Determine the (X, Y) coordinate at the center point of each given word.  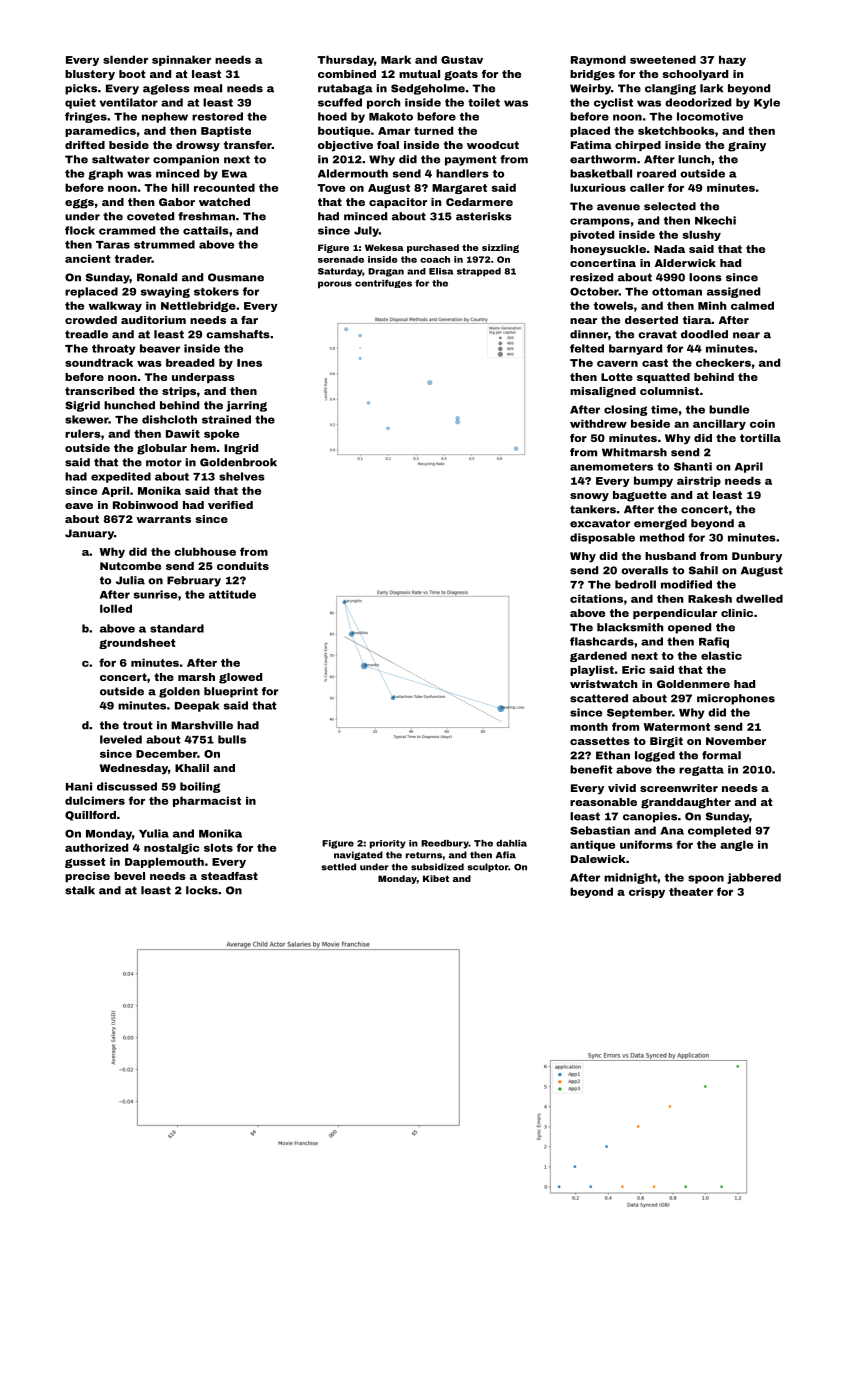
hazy (732, 60)
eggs (79, 204)
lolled (116, 608)
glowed (240, 678)
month (589, 726)
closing (625, 410)
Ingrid (241, 449)
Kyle (767, 103)
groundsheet (137, 643)
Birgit (666, 742)
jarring (246, 406)
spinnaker (181, 60)
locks (202, 890)
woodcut (493, 145)
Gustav (462, 60)
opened (689, 628)
